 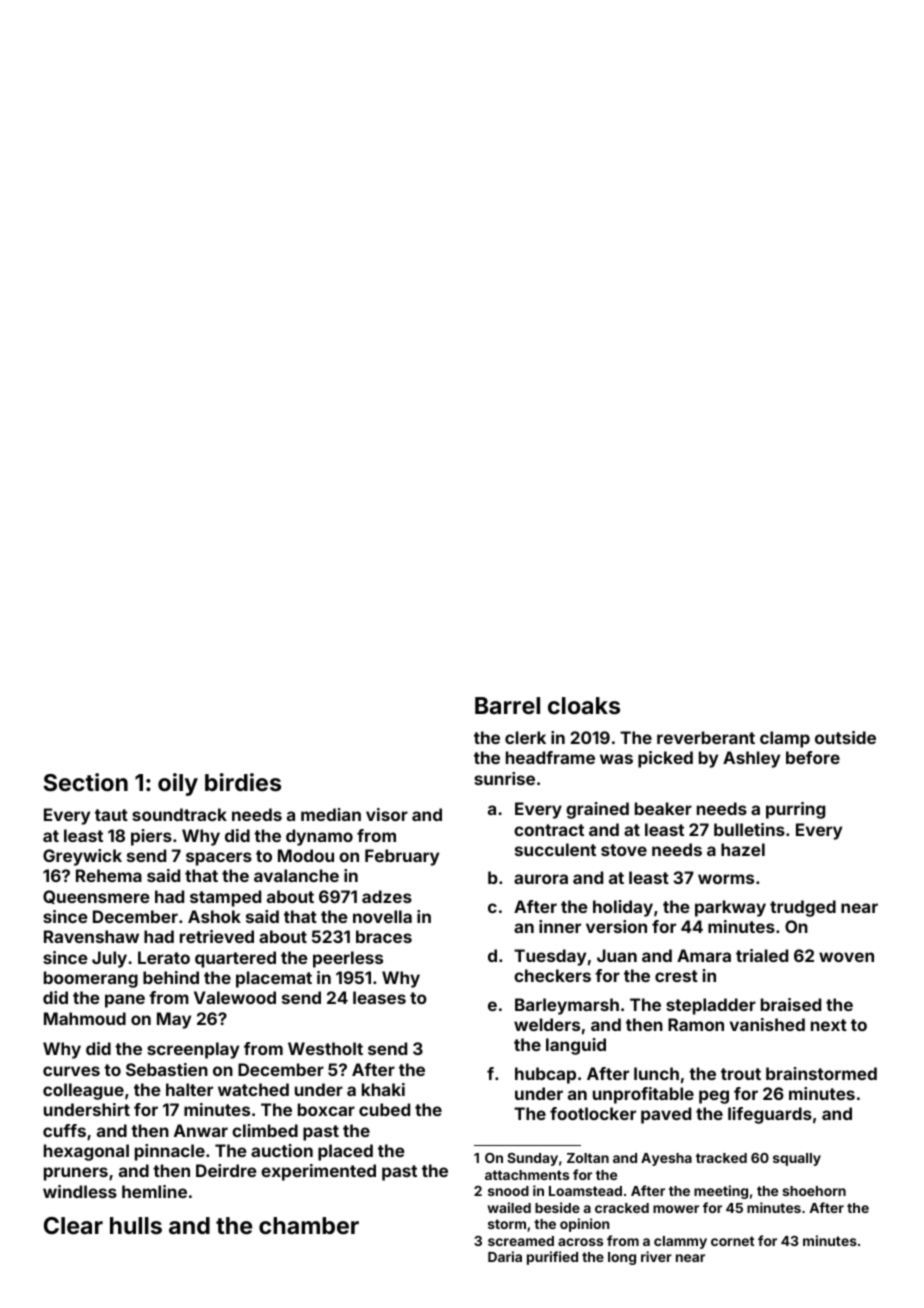 I want to click on hulls, so click(x=136, y=1225).
